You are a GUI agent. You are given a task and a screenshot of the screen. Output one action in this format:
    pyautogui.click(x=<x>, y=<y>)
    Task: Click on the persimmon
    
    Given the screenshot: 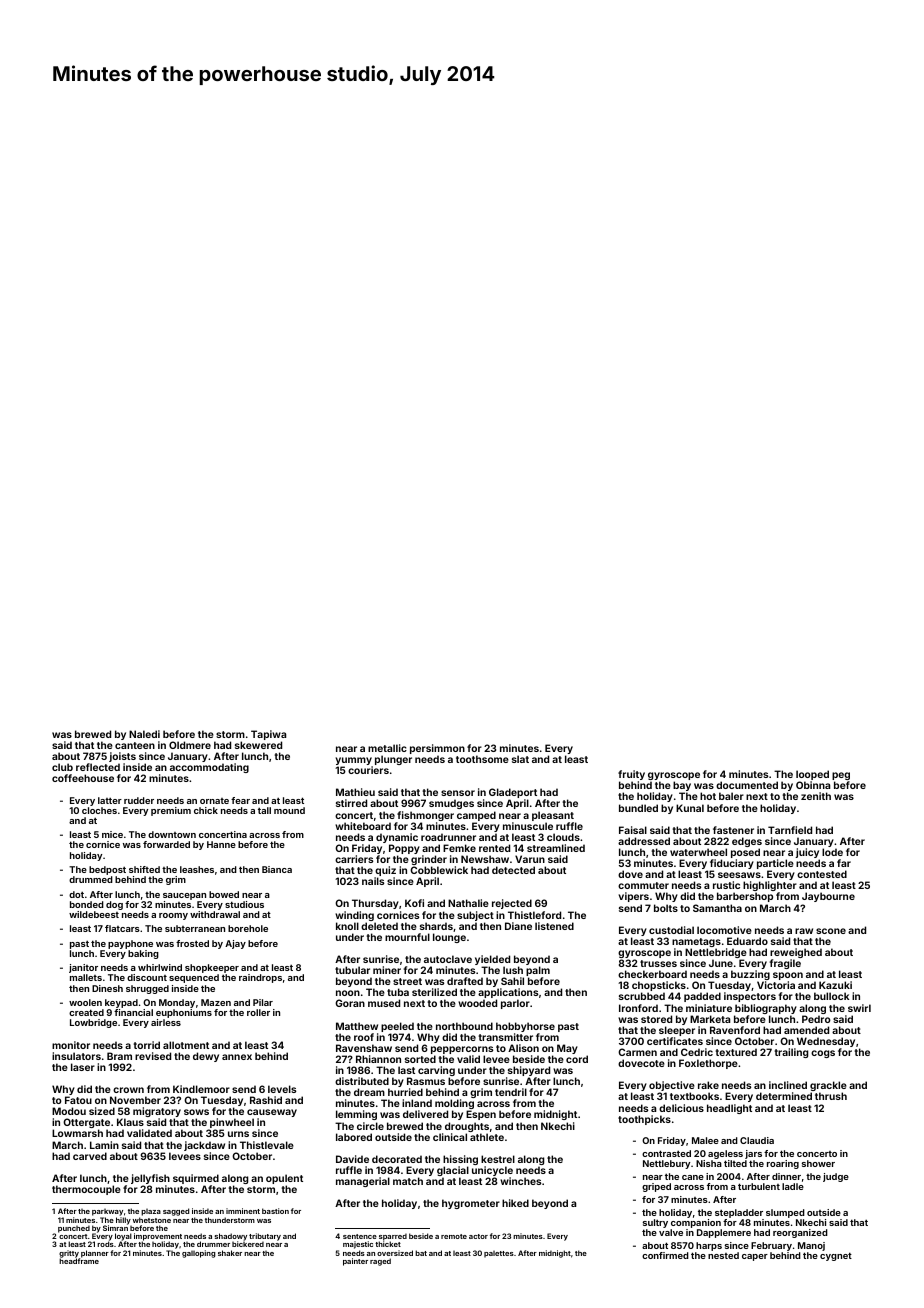 What is the action you would take?
    pyautogui.click(x=437, y=749)
